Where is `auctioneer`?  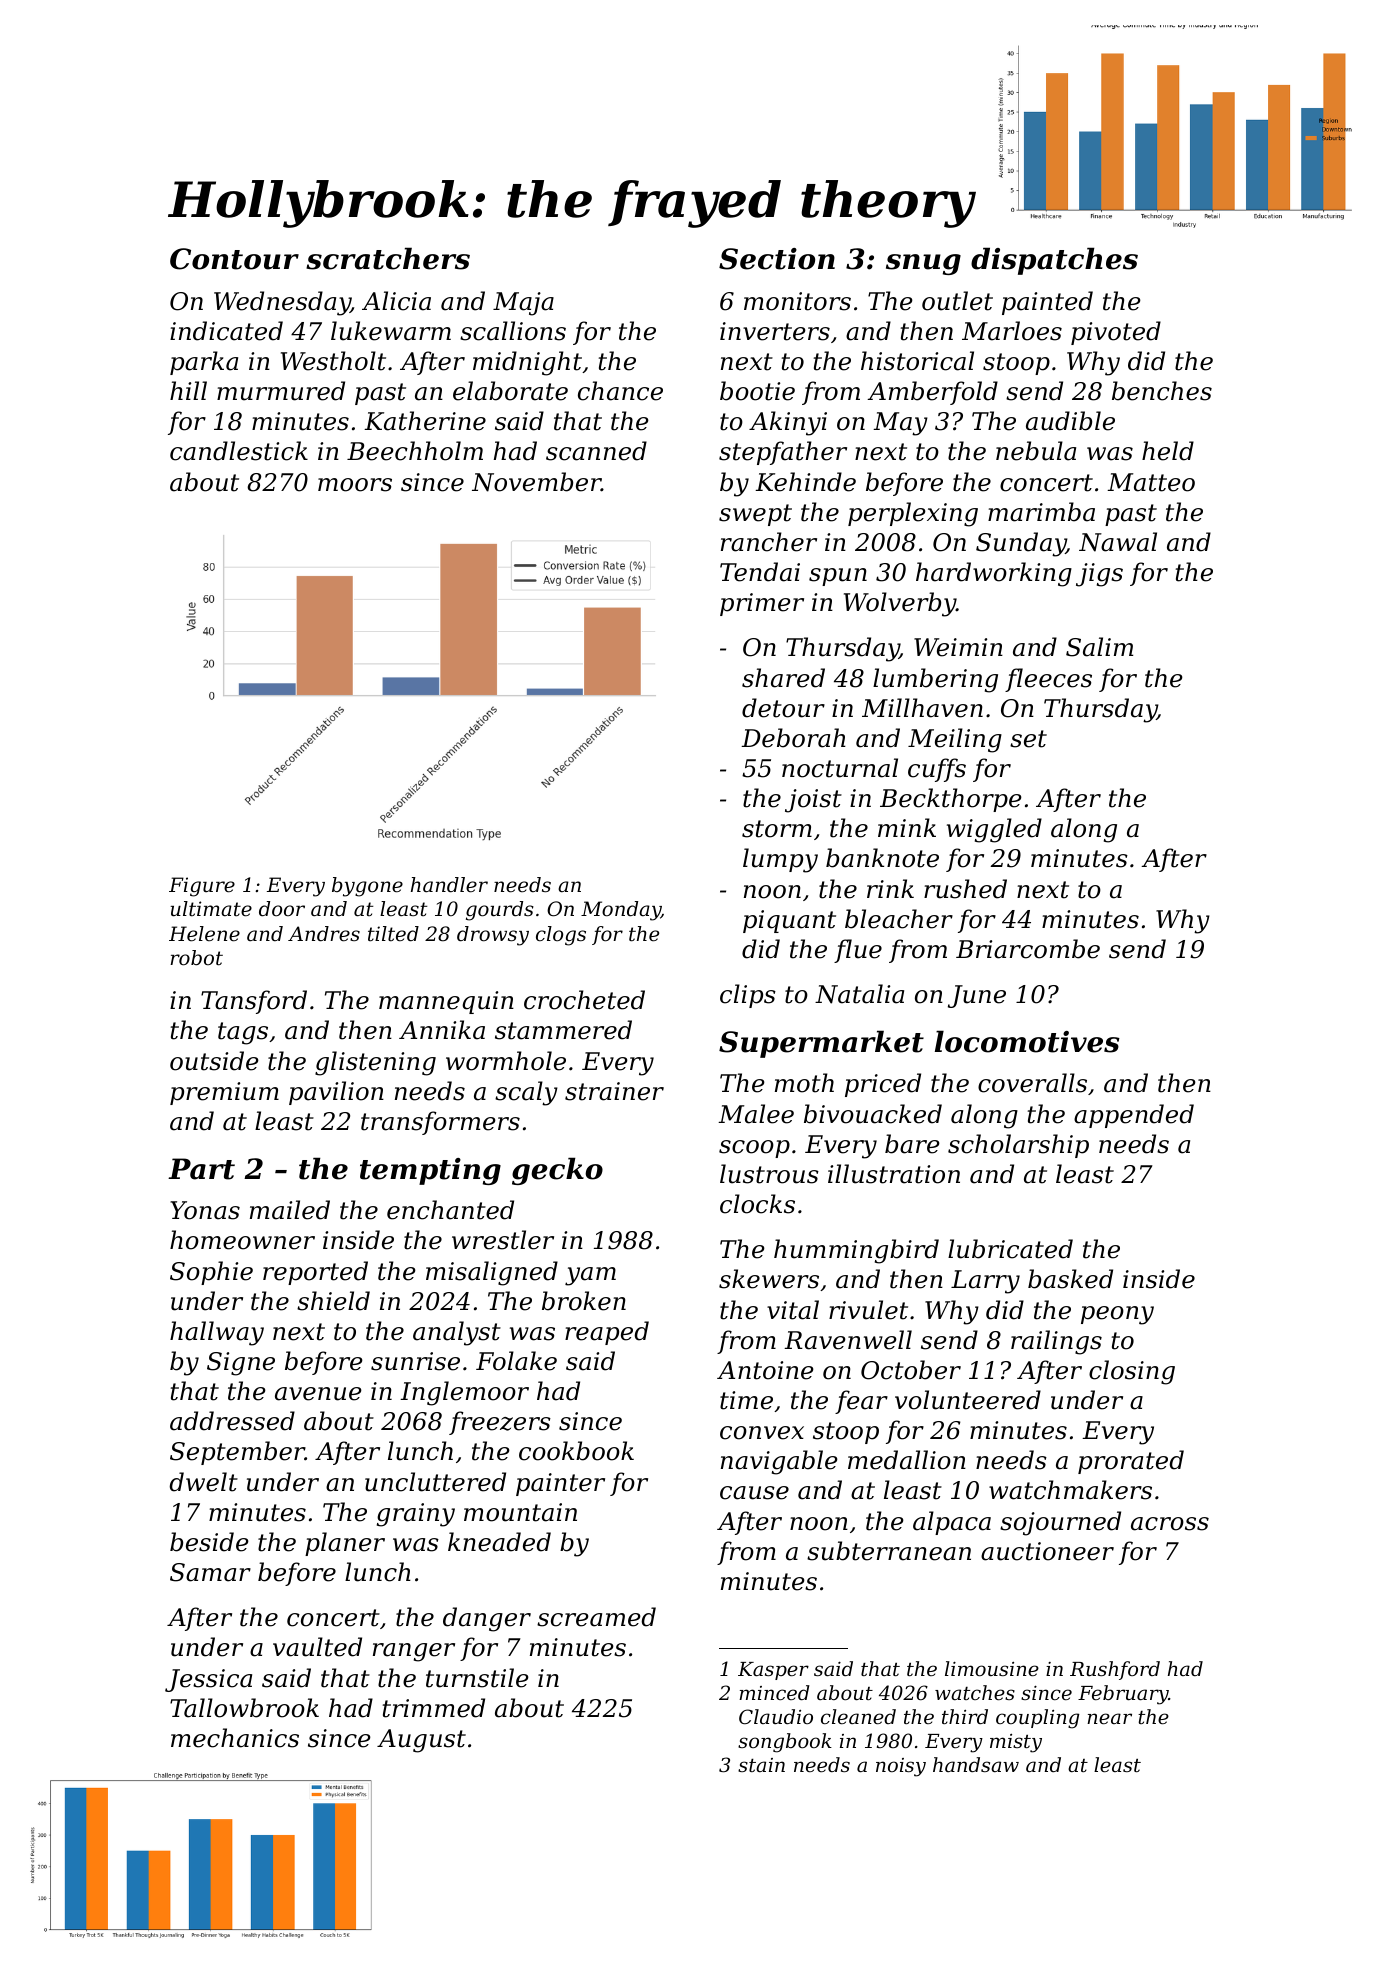
auctioneer is located at coordinates (1047, 1551).
